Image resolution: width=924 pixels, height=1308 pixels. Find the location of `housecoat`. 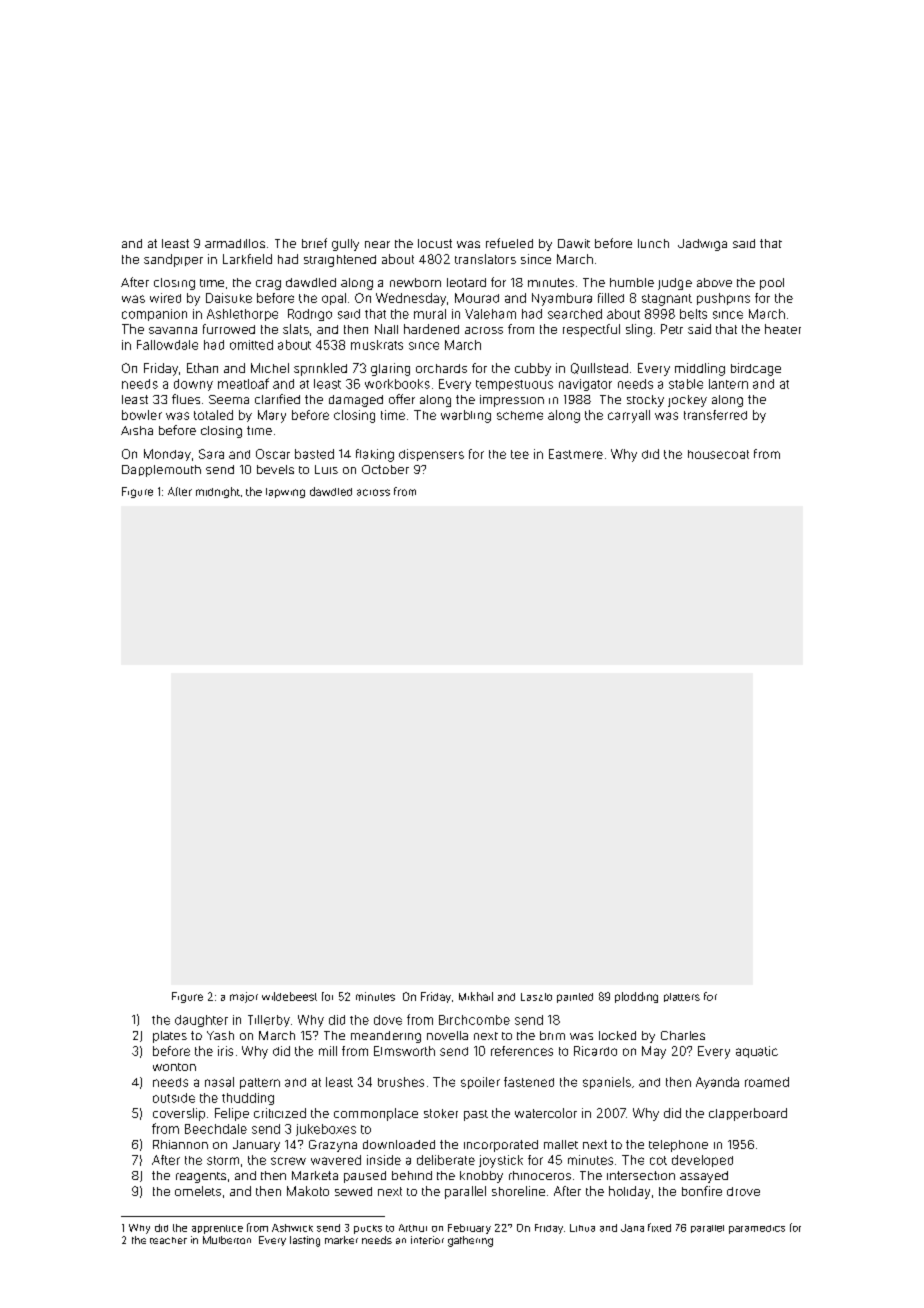

housecoat is located at coordinates (718, 454).
